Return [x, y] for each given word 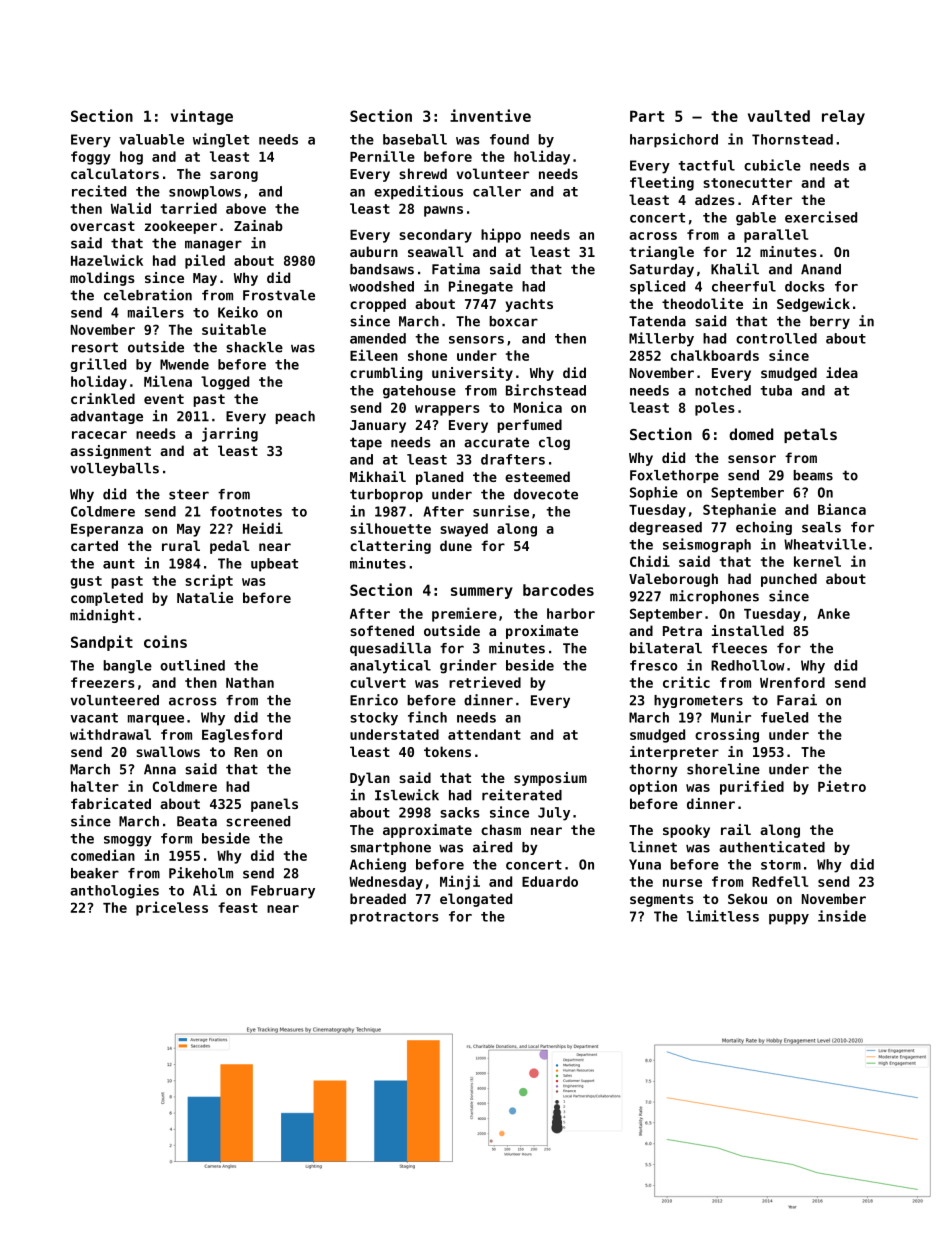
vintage [202, 117]
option [653, 787]
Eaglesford [242, 736]
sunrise [501, 511]
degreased [665, 528]
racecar [99, 435]
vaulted [779, 116]
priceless [172, 908]
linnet [653, 847]
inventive [490, 115]
